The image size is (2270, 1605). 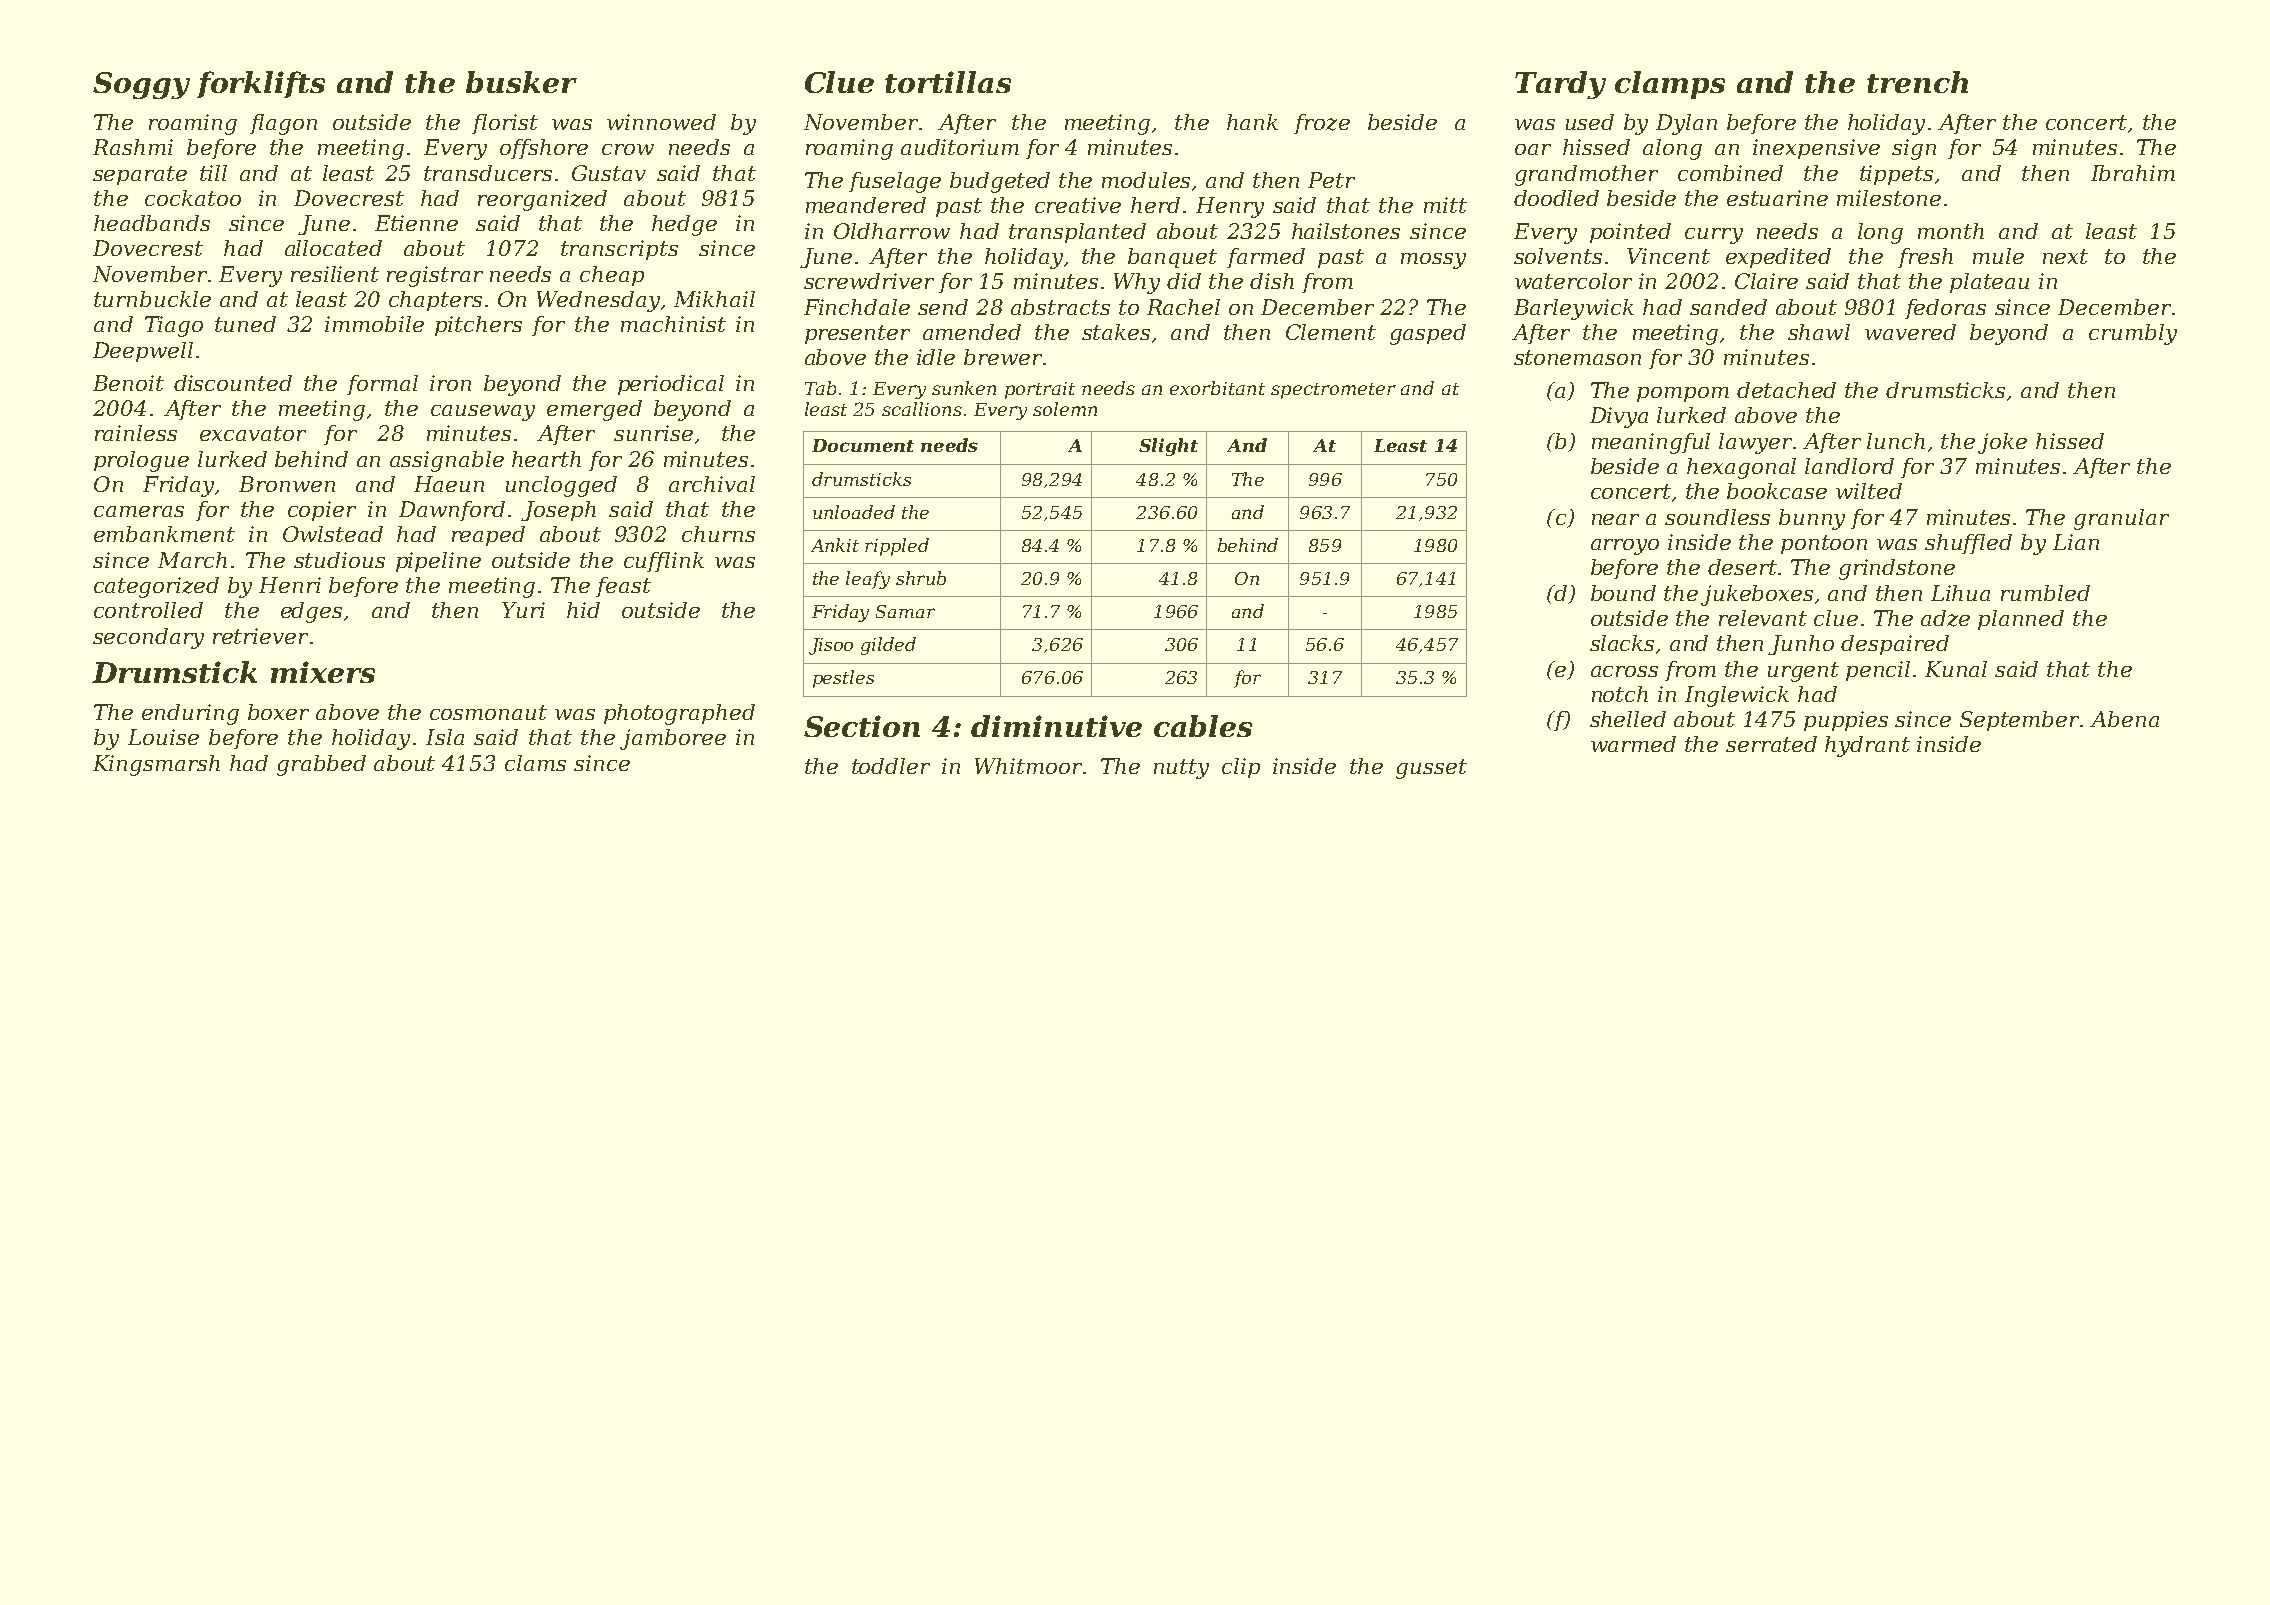 I want to click on presenter, so click(x=857, y=334).
